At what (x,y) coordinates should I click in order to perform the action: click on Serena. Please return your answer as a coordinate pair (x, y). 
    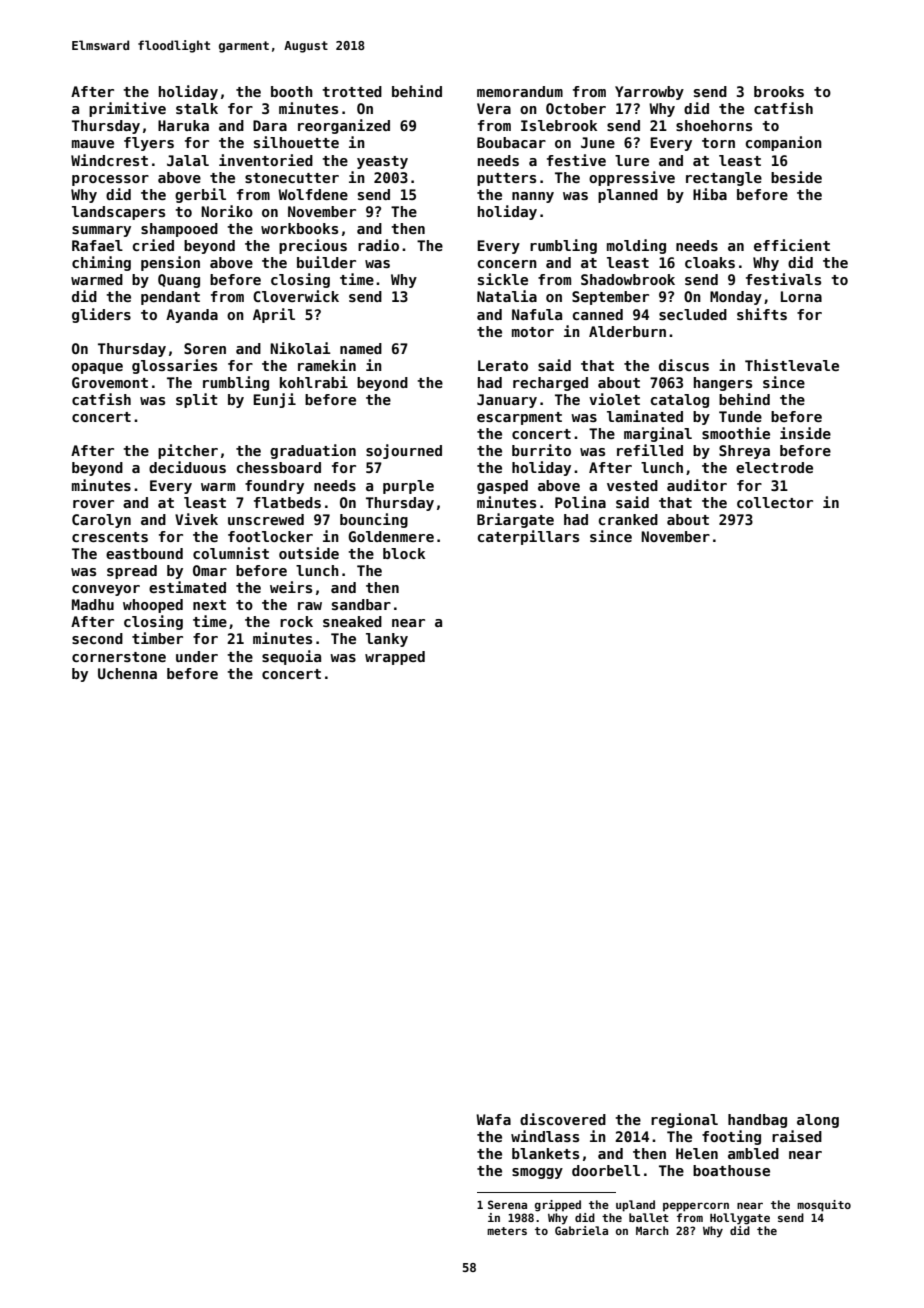
    Looking at the image, I should click on (507, 1204).
